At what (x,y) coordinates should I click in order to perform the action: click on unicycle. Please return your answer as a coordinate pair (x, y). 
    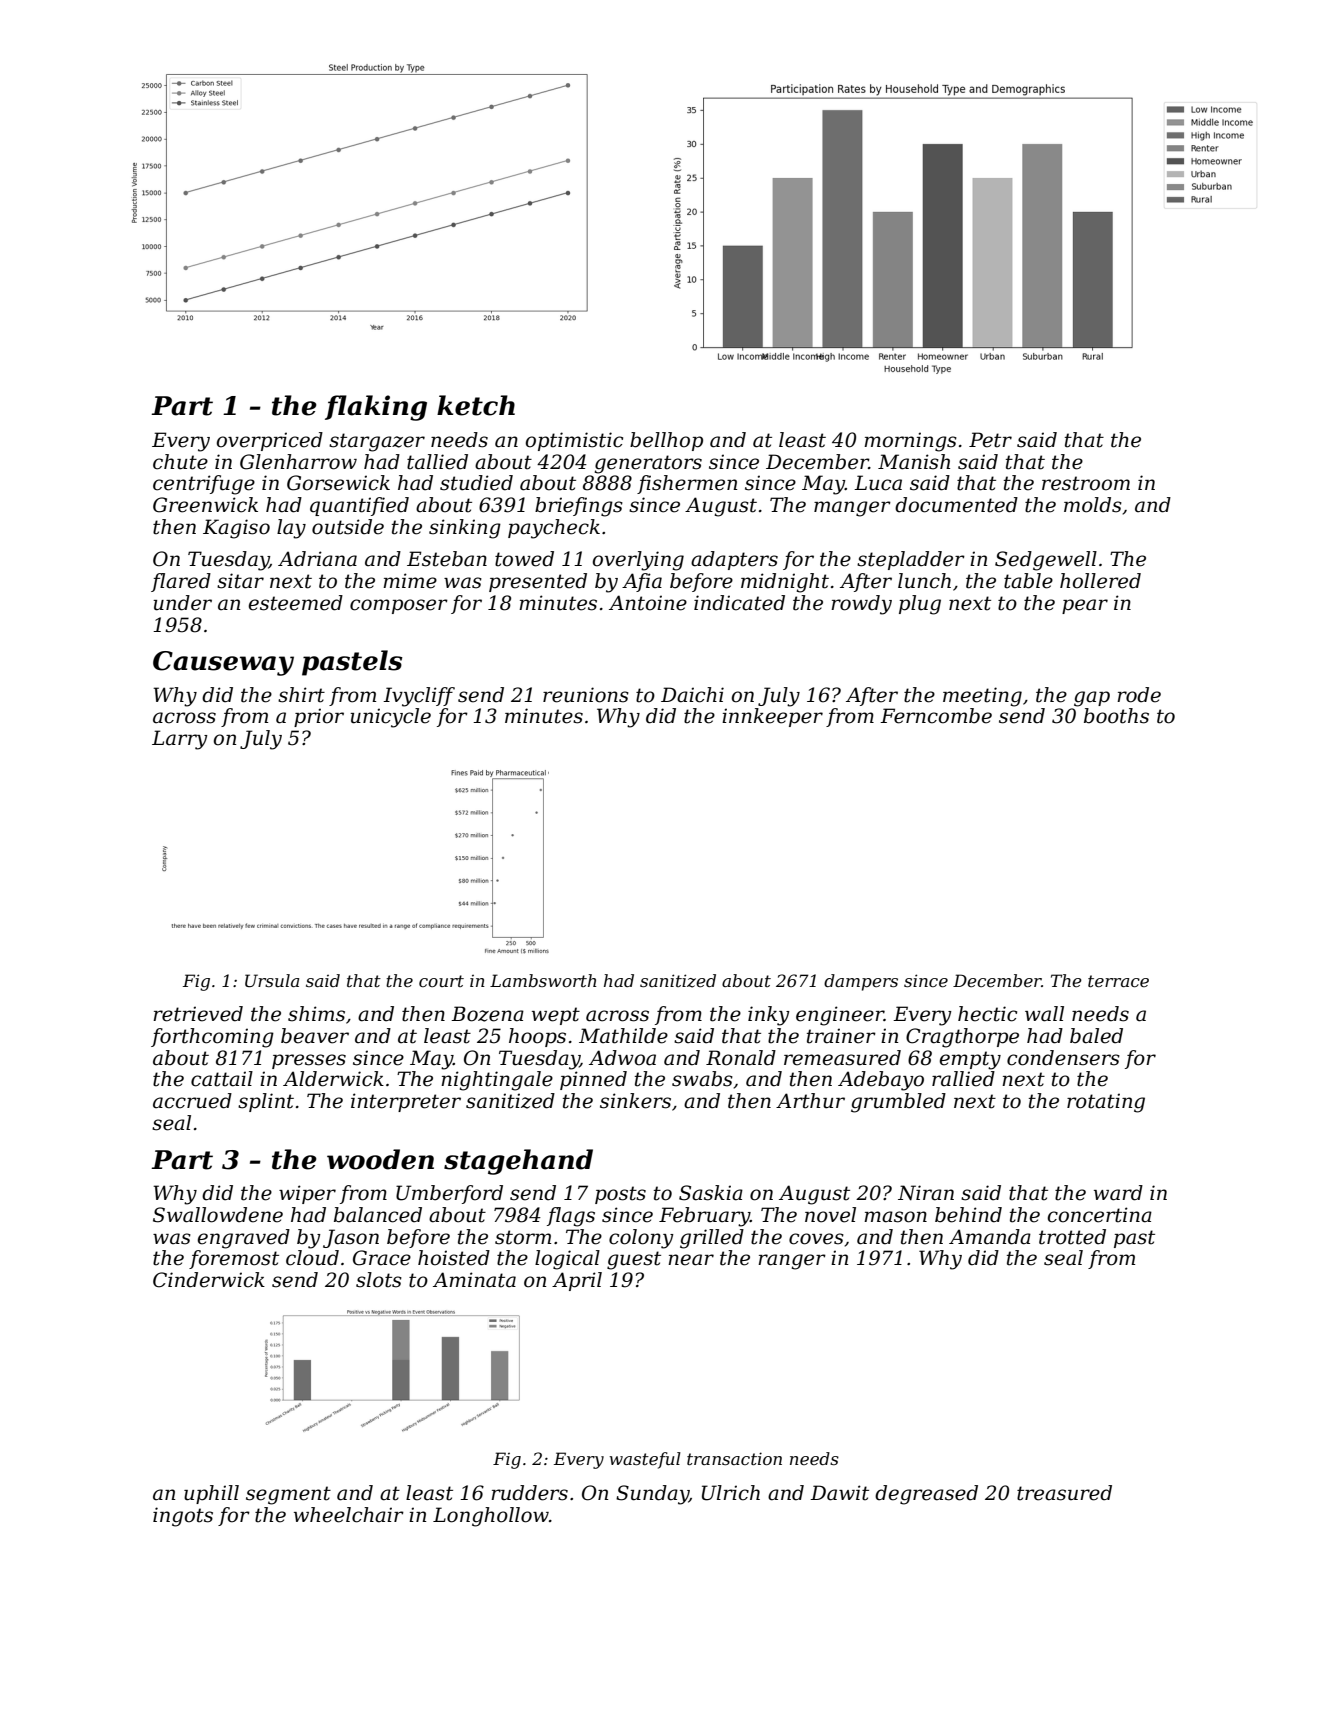
    Looking at the image, I should click on (390, 718).
